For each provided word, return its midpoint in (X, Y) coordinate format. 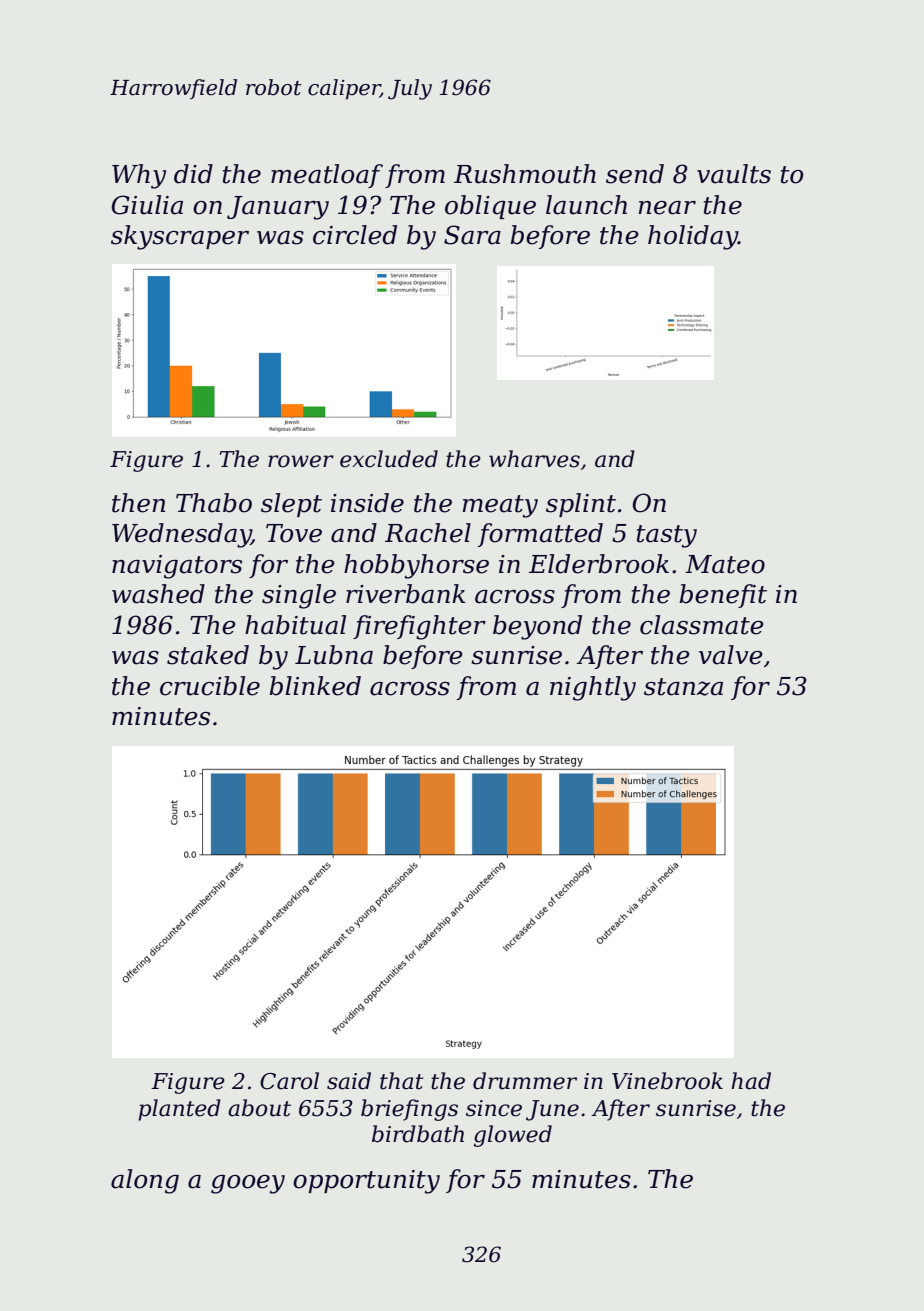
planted (179, 1110)
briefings (409, 1110)
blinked (315, 686)
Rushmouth (525, 174)
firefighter (419, 627)
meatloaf (327, 176)
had (751, 1081)
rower (301, 461)
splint (581, 505)
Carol (289, 1081)
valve (731, 655)
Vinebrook (667, 1081)
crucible (210, 686)
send (635, 174)
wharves (534, 459)
